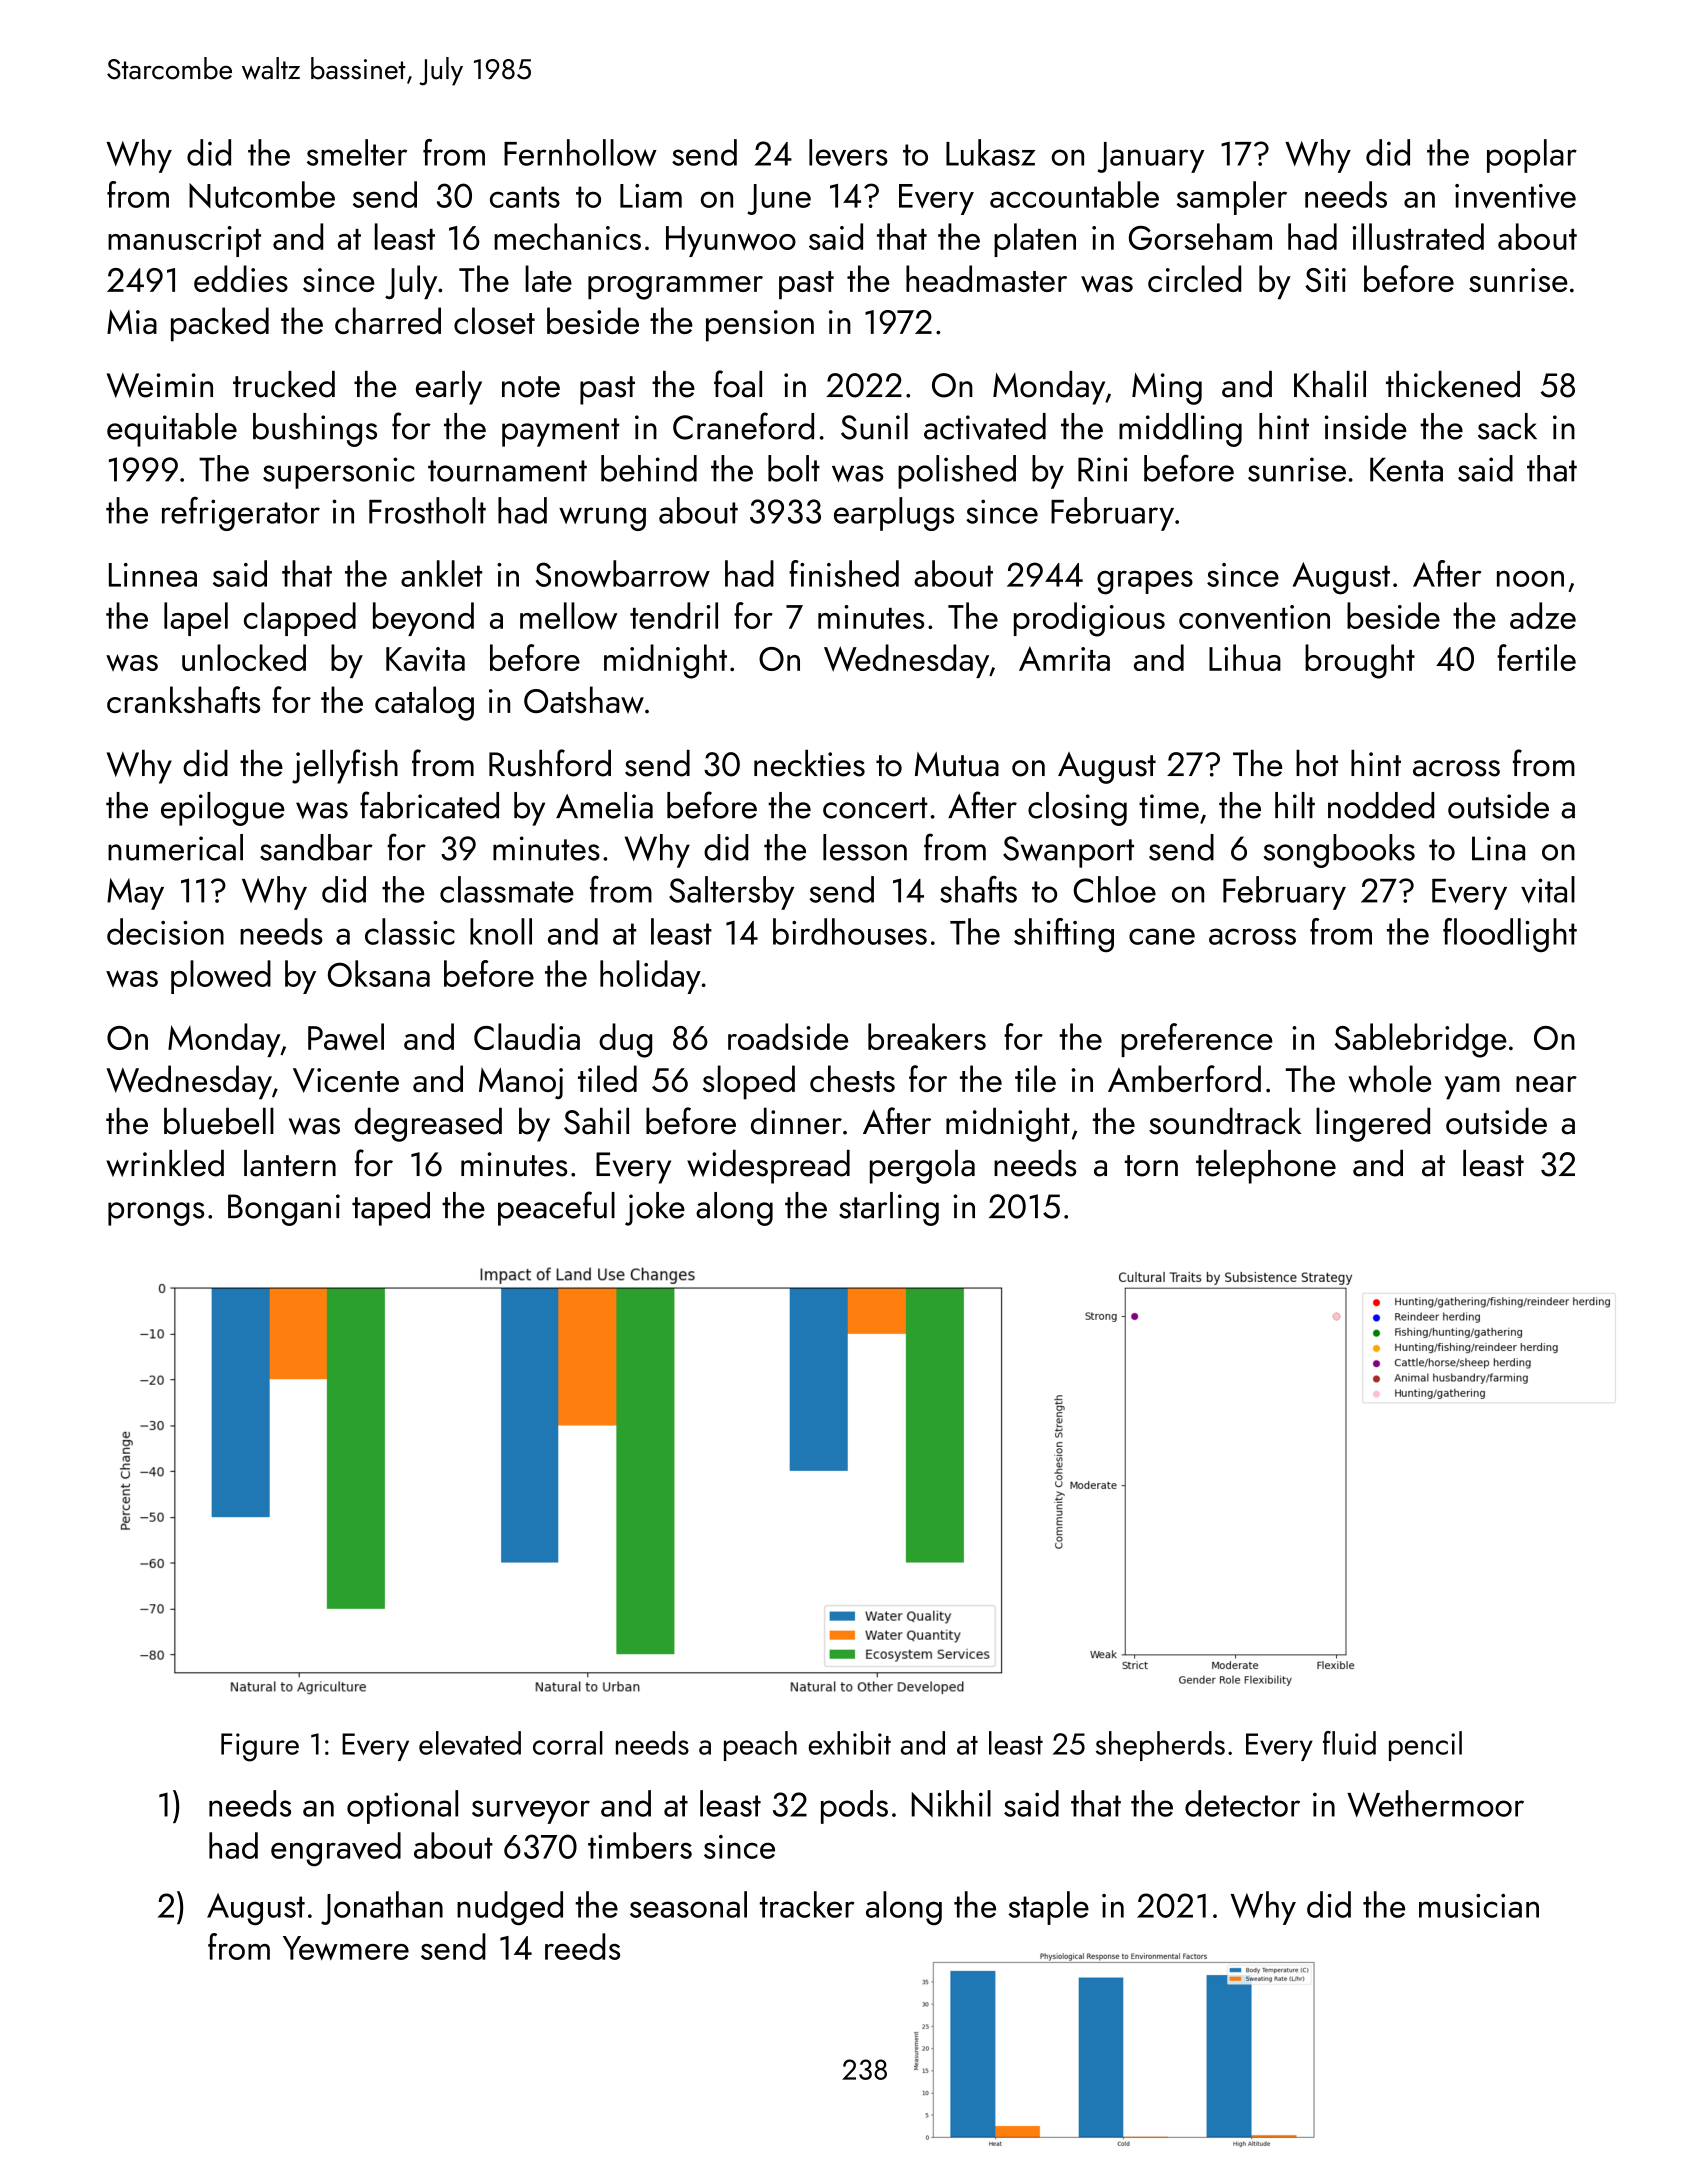  Describe the element at coordinates (850, 1743) in the screenshot. I see `exhibit` at that location.
